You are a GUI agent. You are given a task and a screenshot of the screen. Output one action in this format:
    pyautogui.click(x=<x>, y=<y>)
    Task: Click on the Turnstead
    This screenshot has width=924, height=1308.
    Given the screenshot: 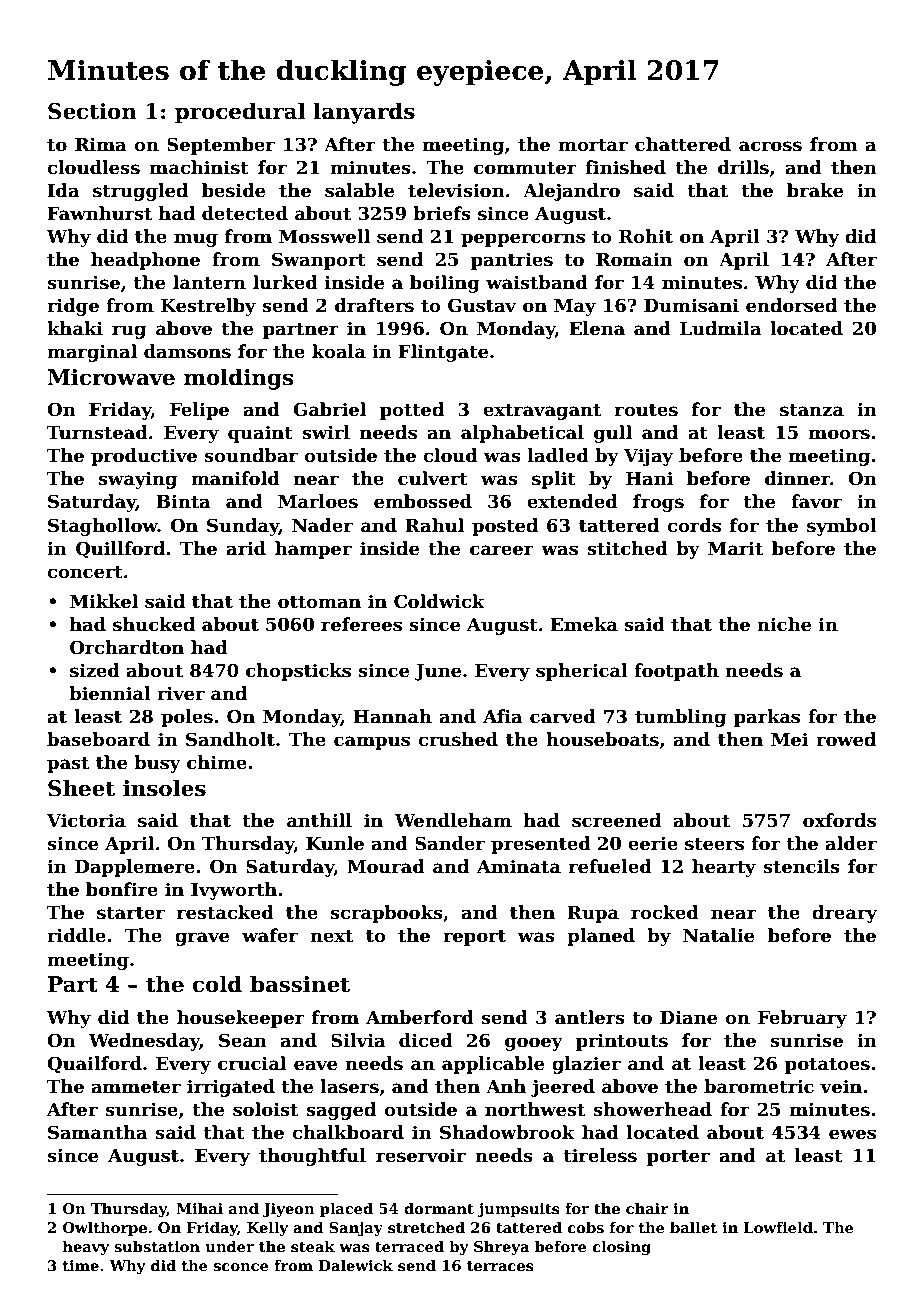 What is the action you would take?
    pyautogui.click(x=97, y=432)
